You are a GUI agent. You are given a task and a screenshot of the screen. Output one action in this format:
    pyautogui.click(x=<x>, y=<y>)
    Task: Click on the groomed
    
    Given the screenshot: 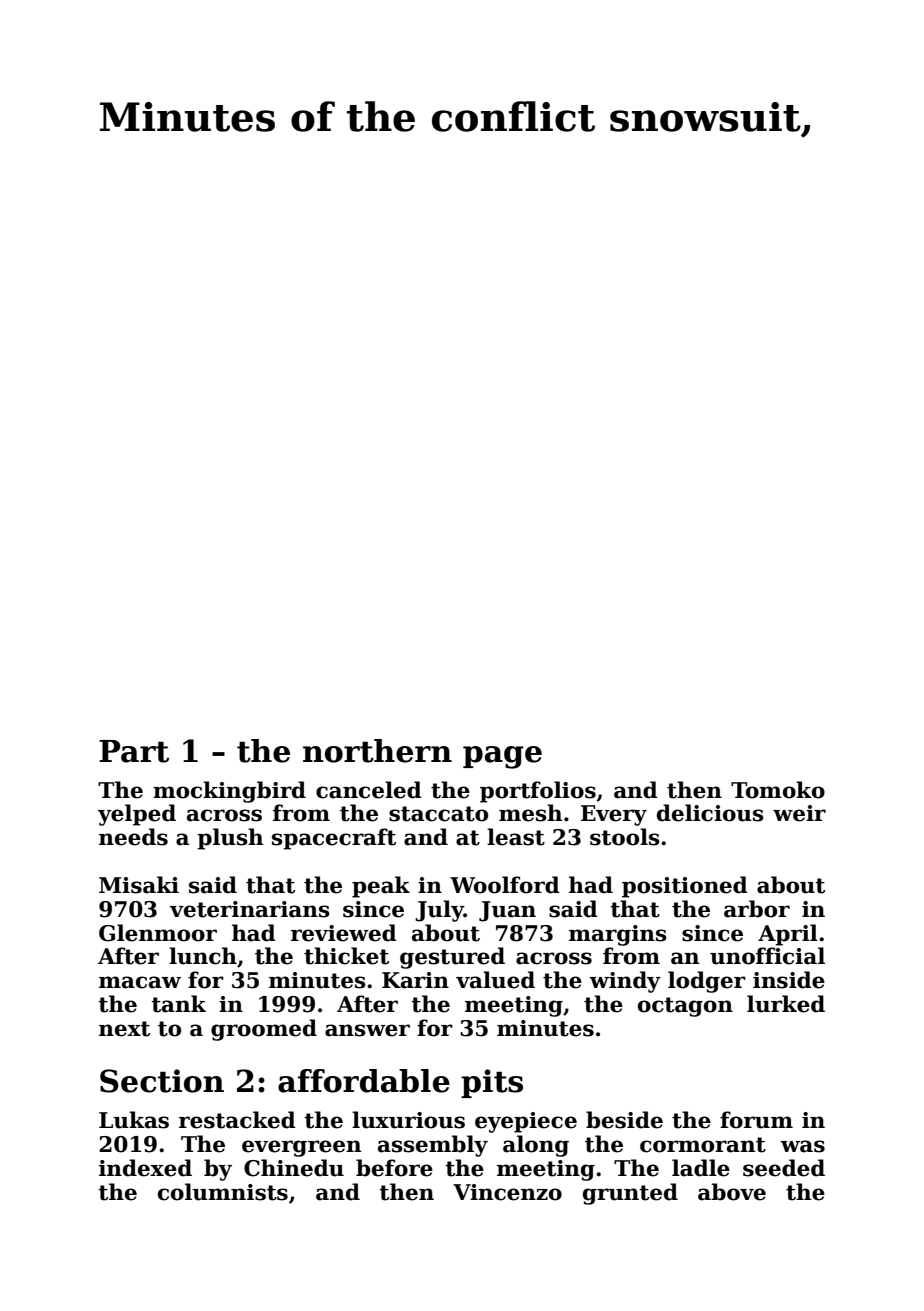 What is the action you would take?
    pyautogui.click(x=264, y=1030)
